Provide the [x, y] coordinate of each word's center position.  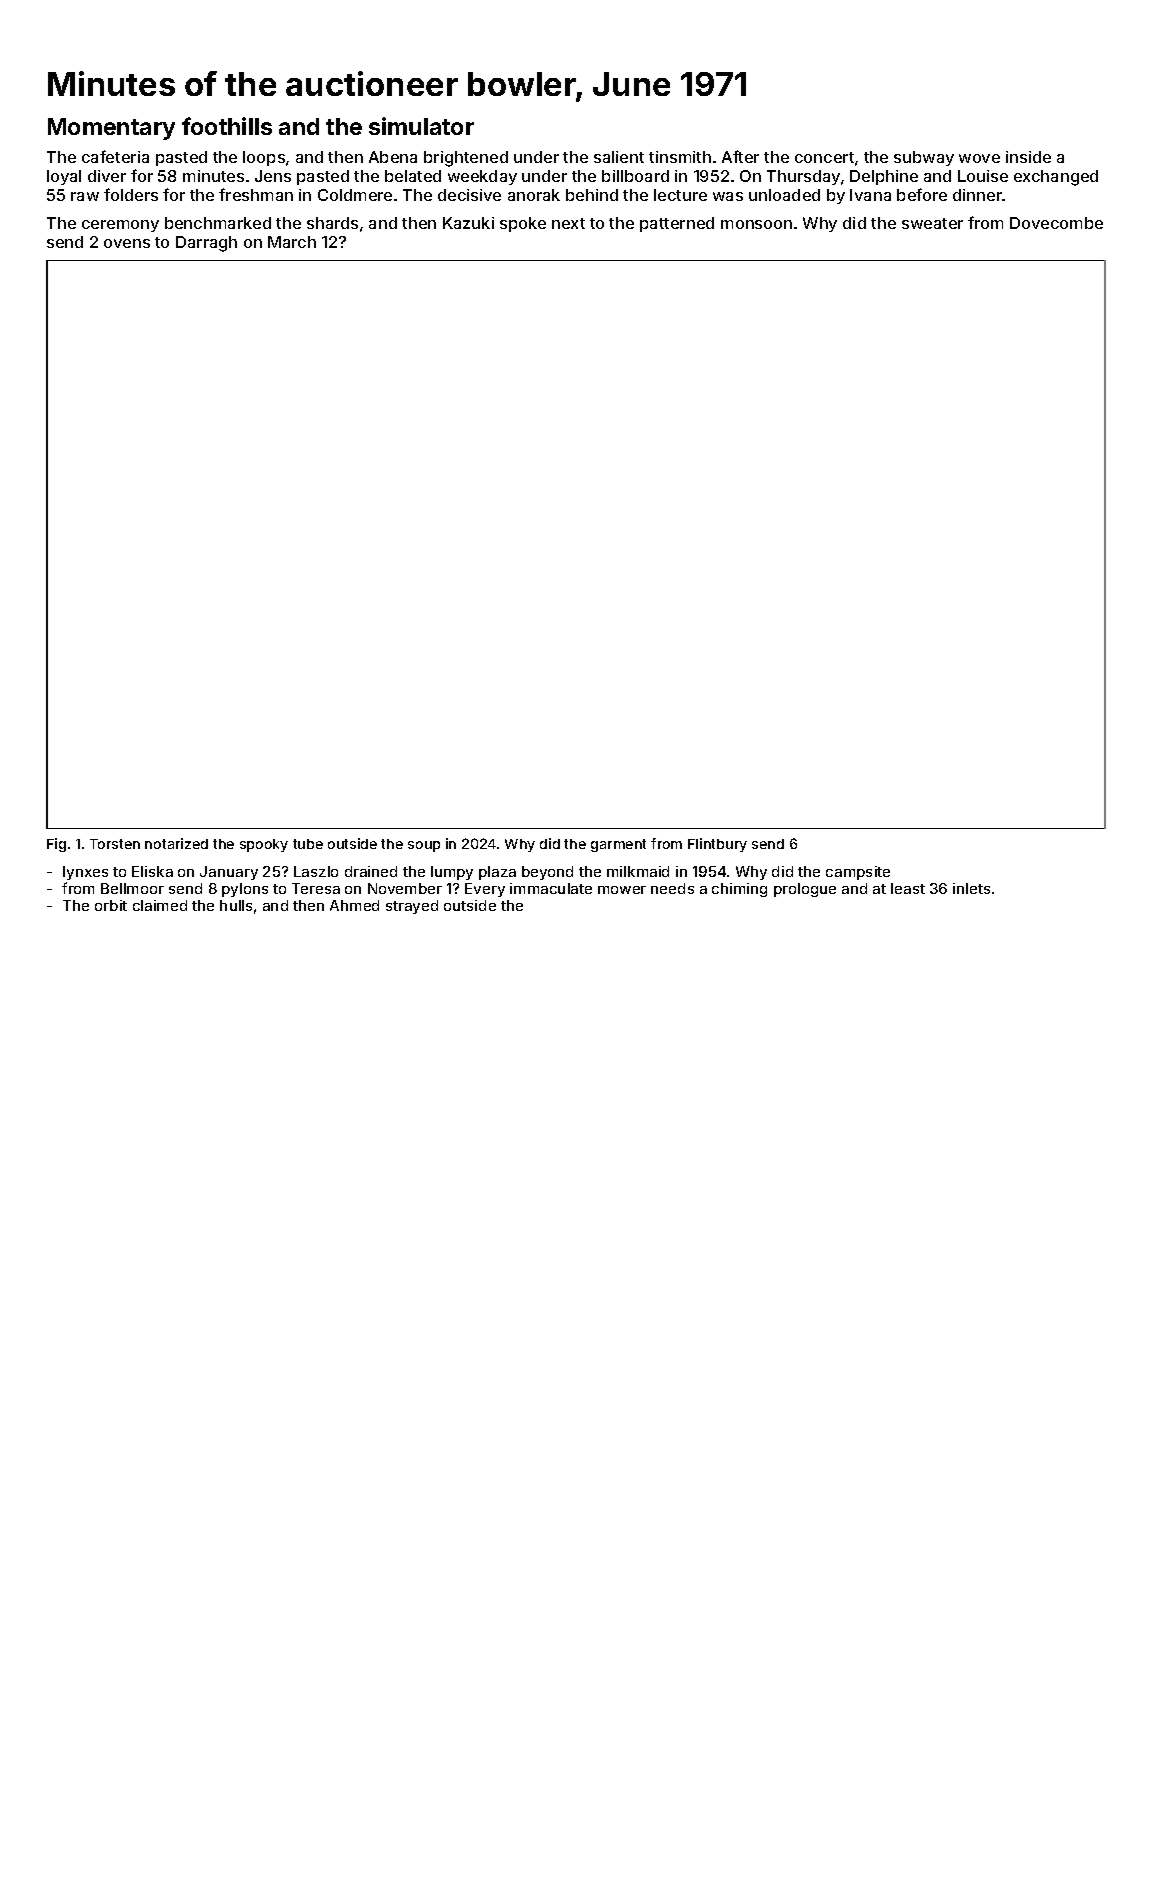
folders [131, 194]
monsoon [756, 224]
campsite [858, 873]
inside [1028, 157]
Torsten [115, 844]
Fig [56, 845]
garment [618, 845]
